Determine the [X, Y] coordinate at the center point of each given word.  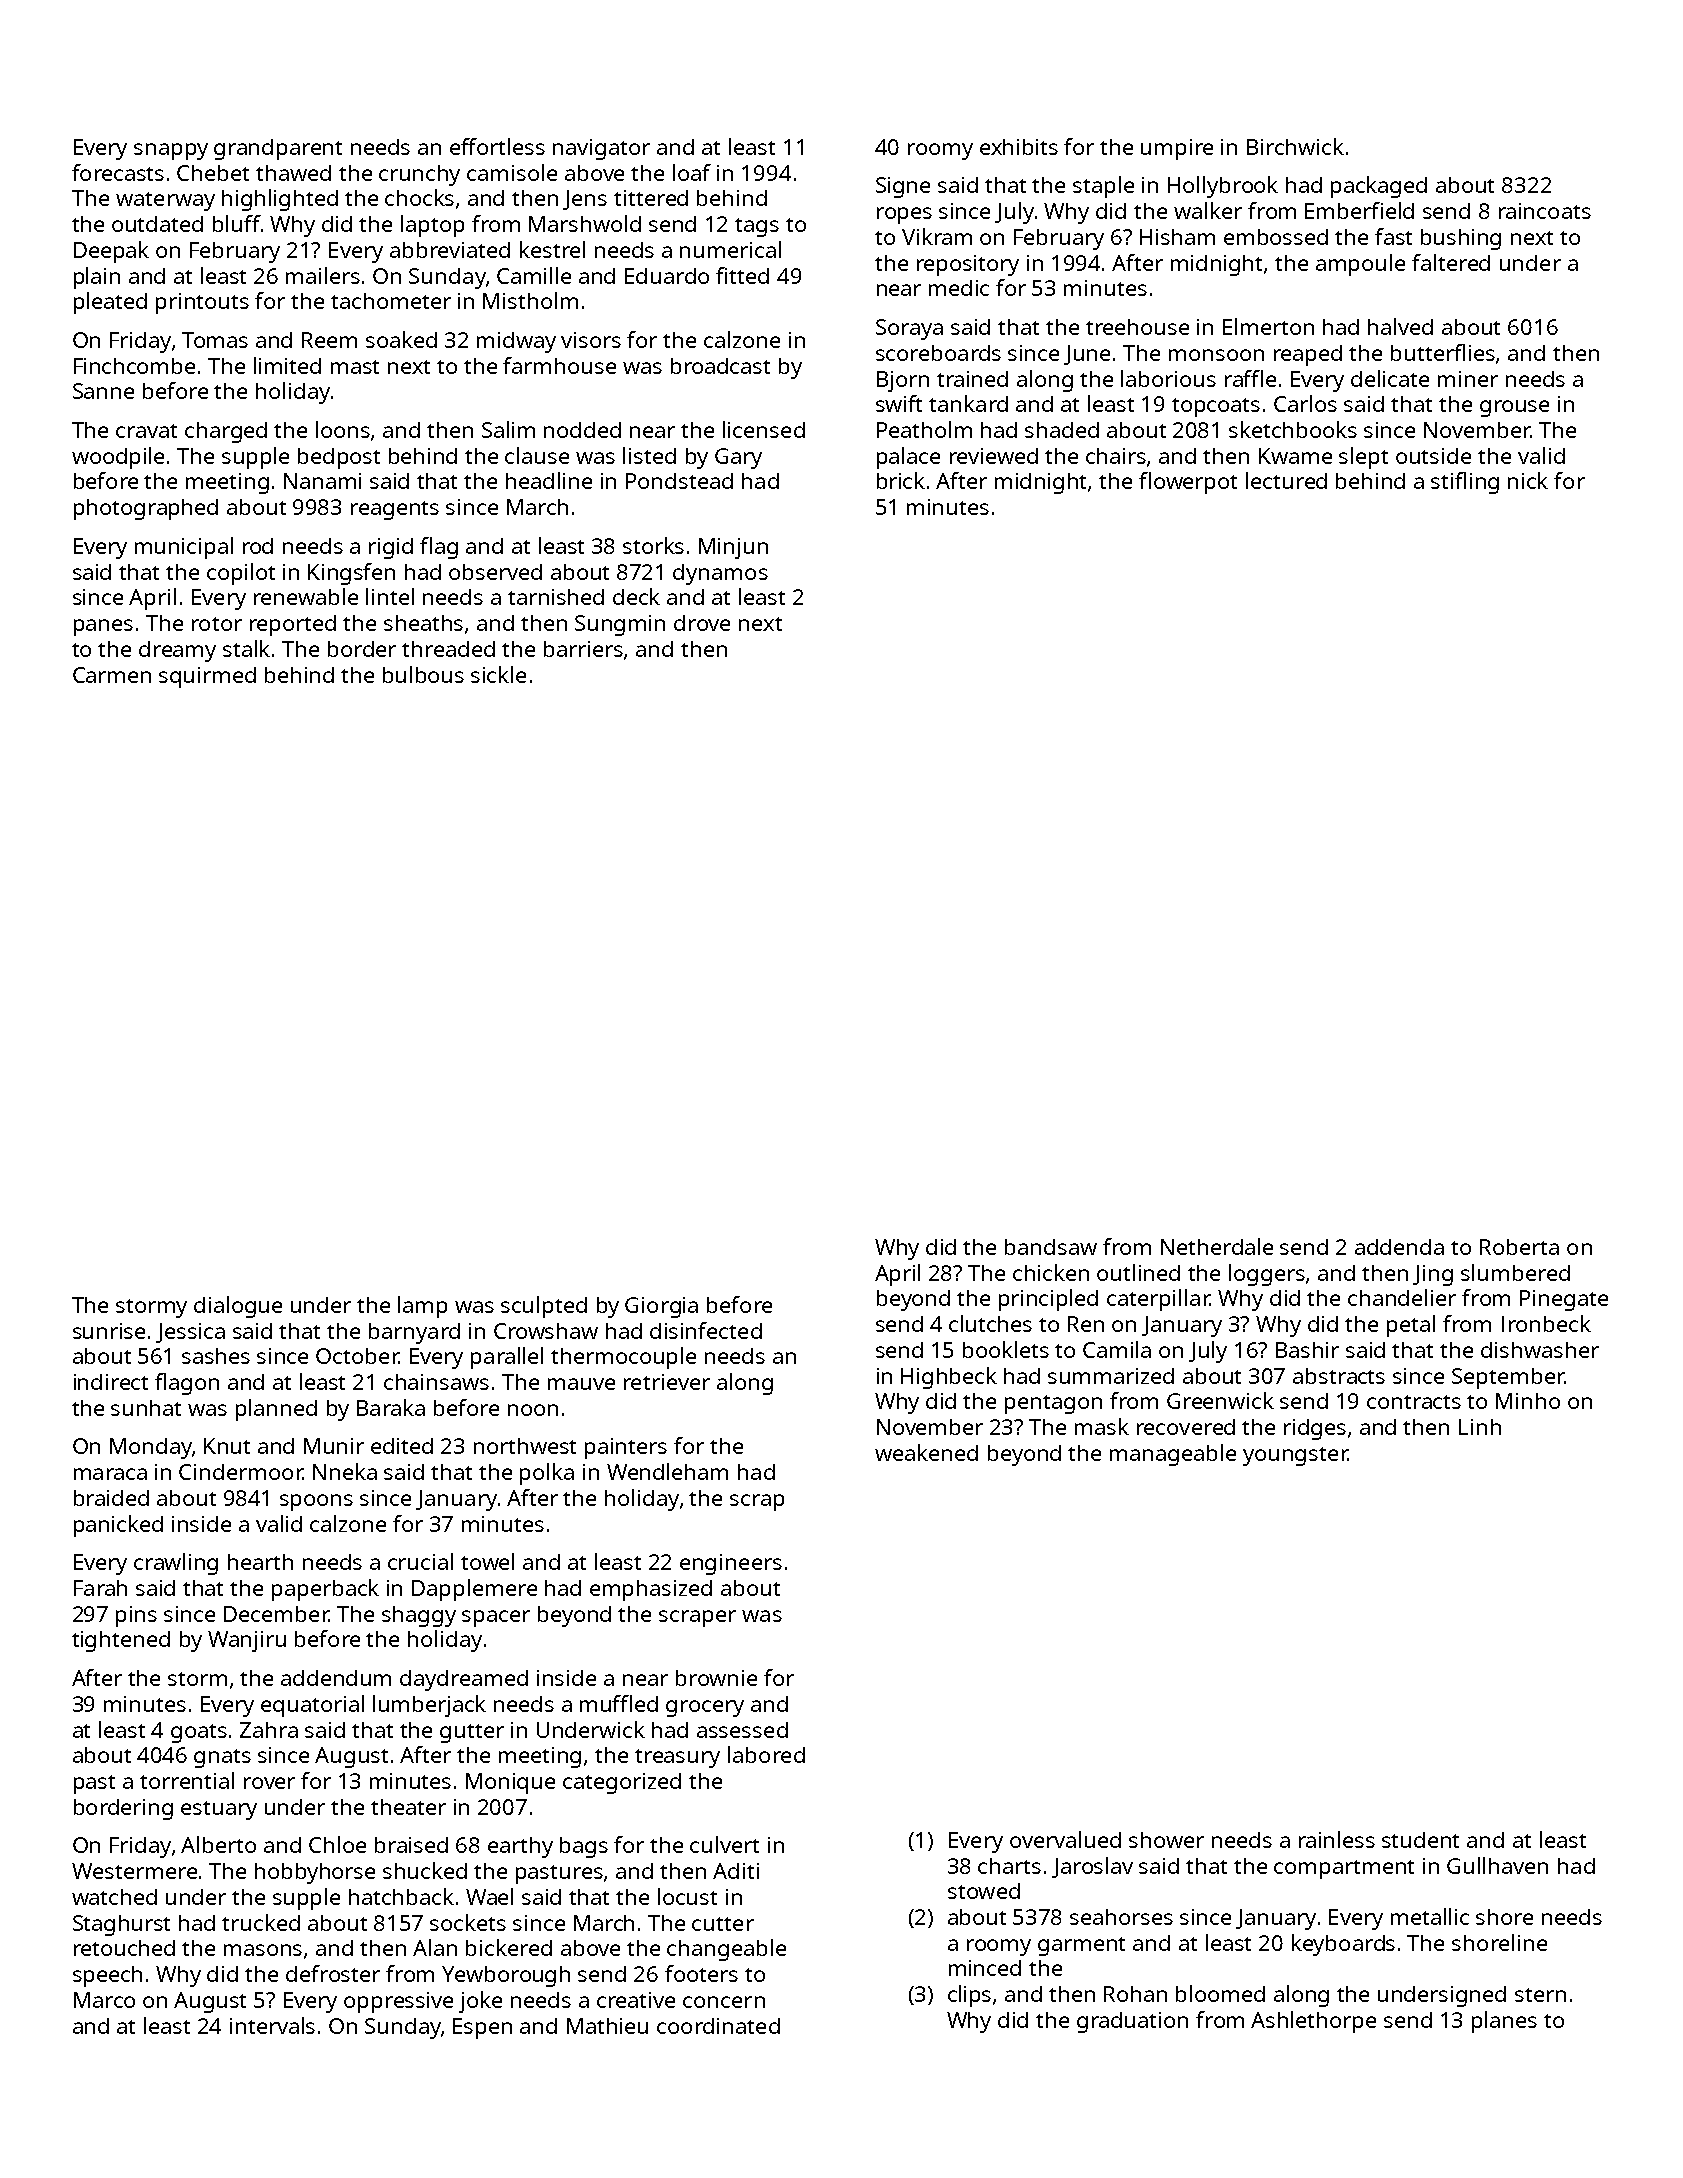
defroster [333, 1973]
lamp [422, 1307]
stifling [1465, 483]
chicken [1051, 1272]
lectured [1286, 480]
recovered [1186, 1427]
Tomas [215, 340]
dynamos [720, 574]
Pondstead [679, 481]
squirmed [207, 677]
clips [969, 1996]
